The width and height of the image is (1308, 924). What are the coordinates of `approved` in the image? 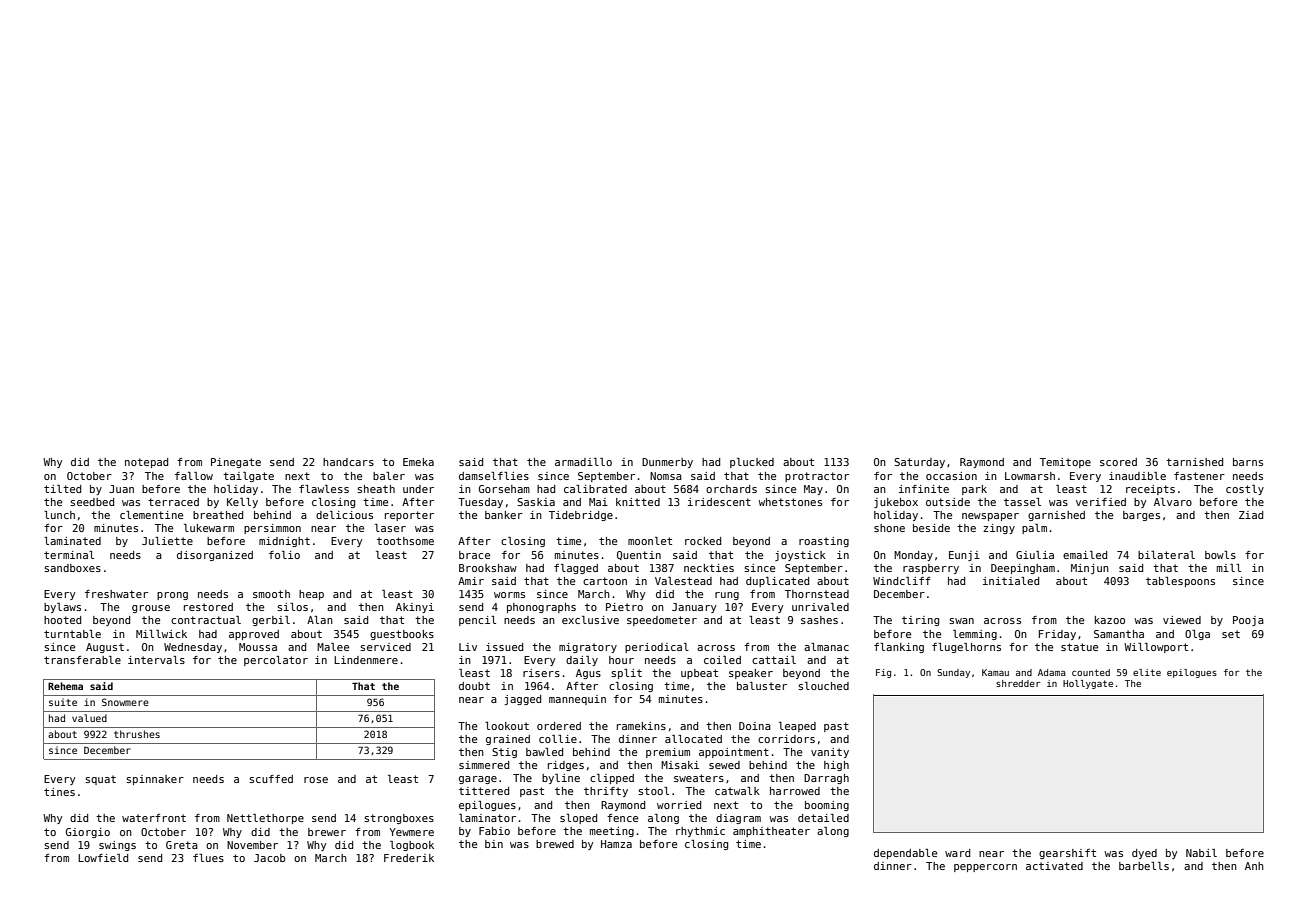 It's located at (254, 635).
